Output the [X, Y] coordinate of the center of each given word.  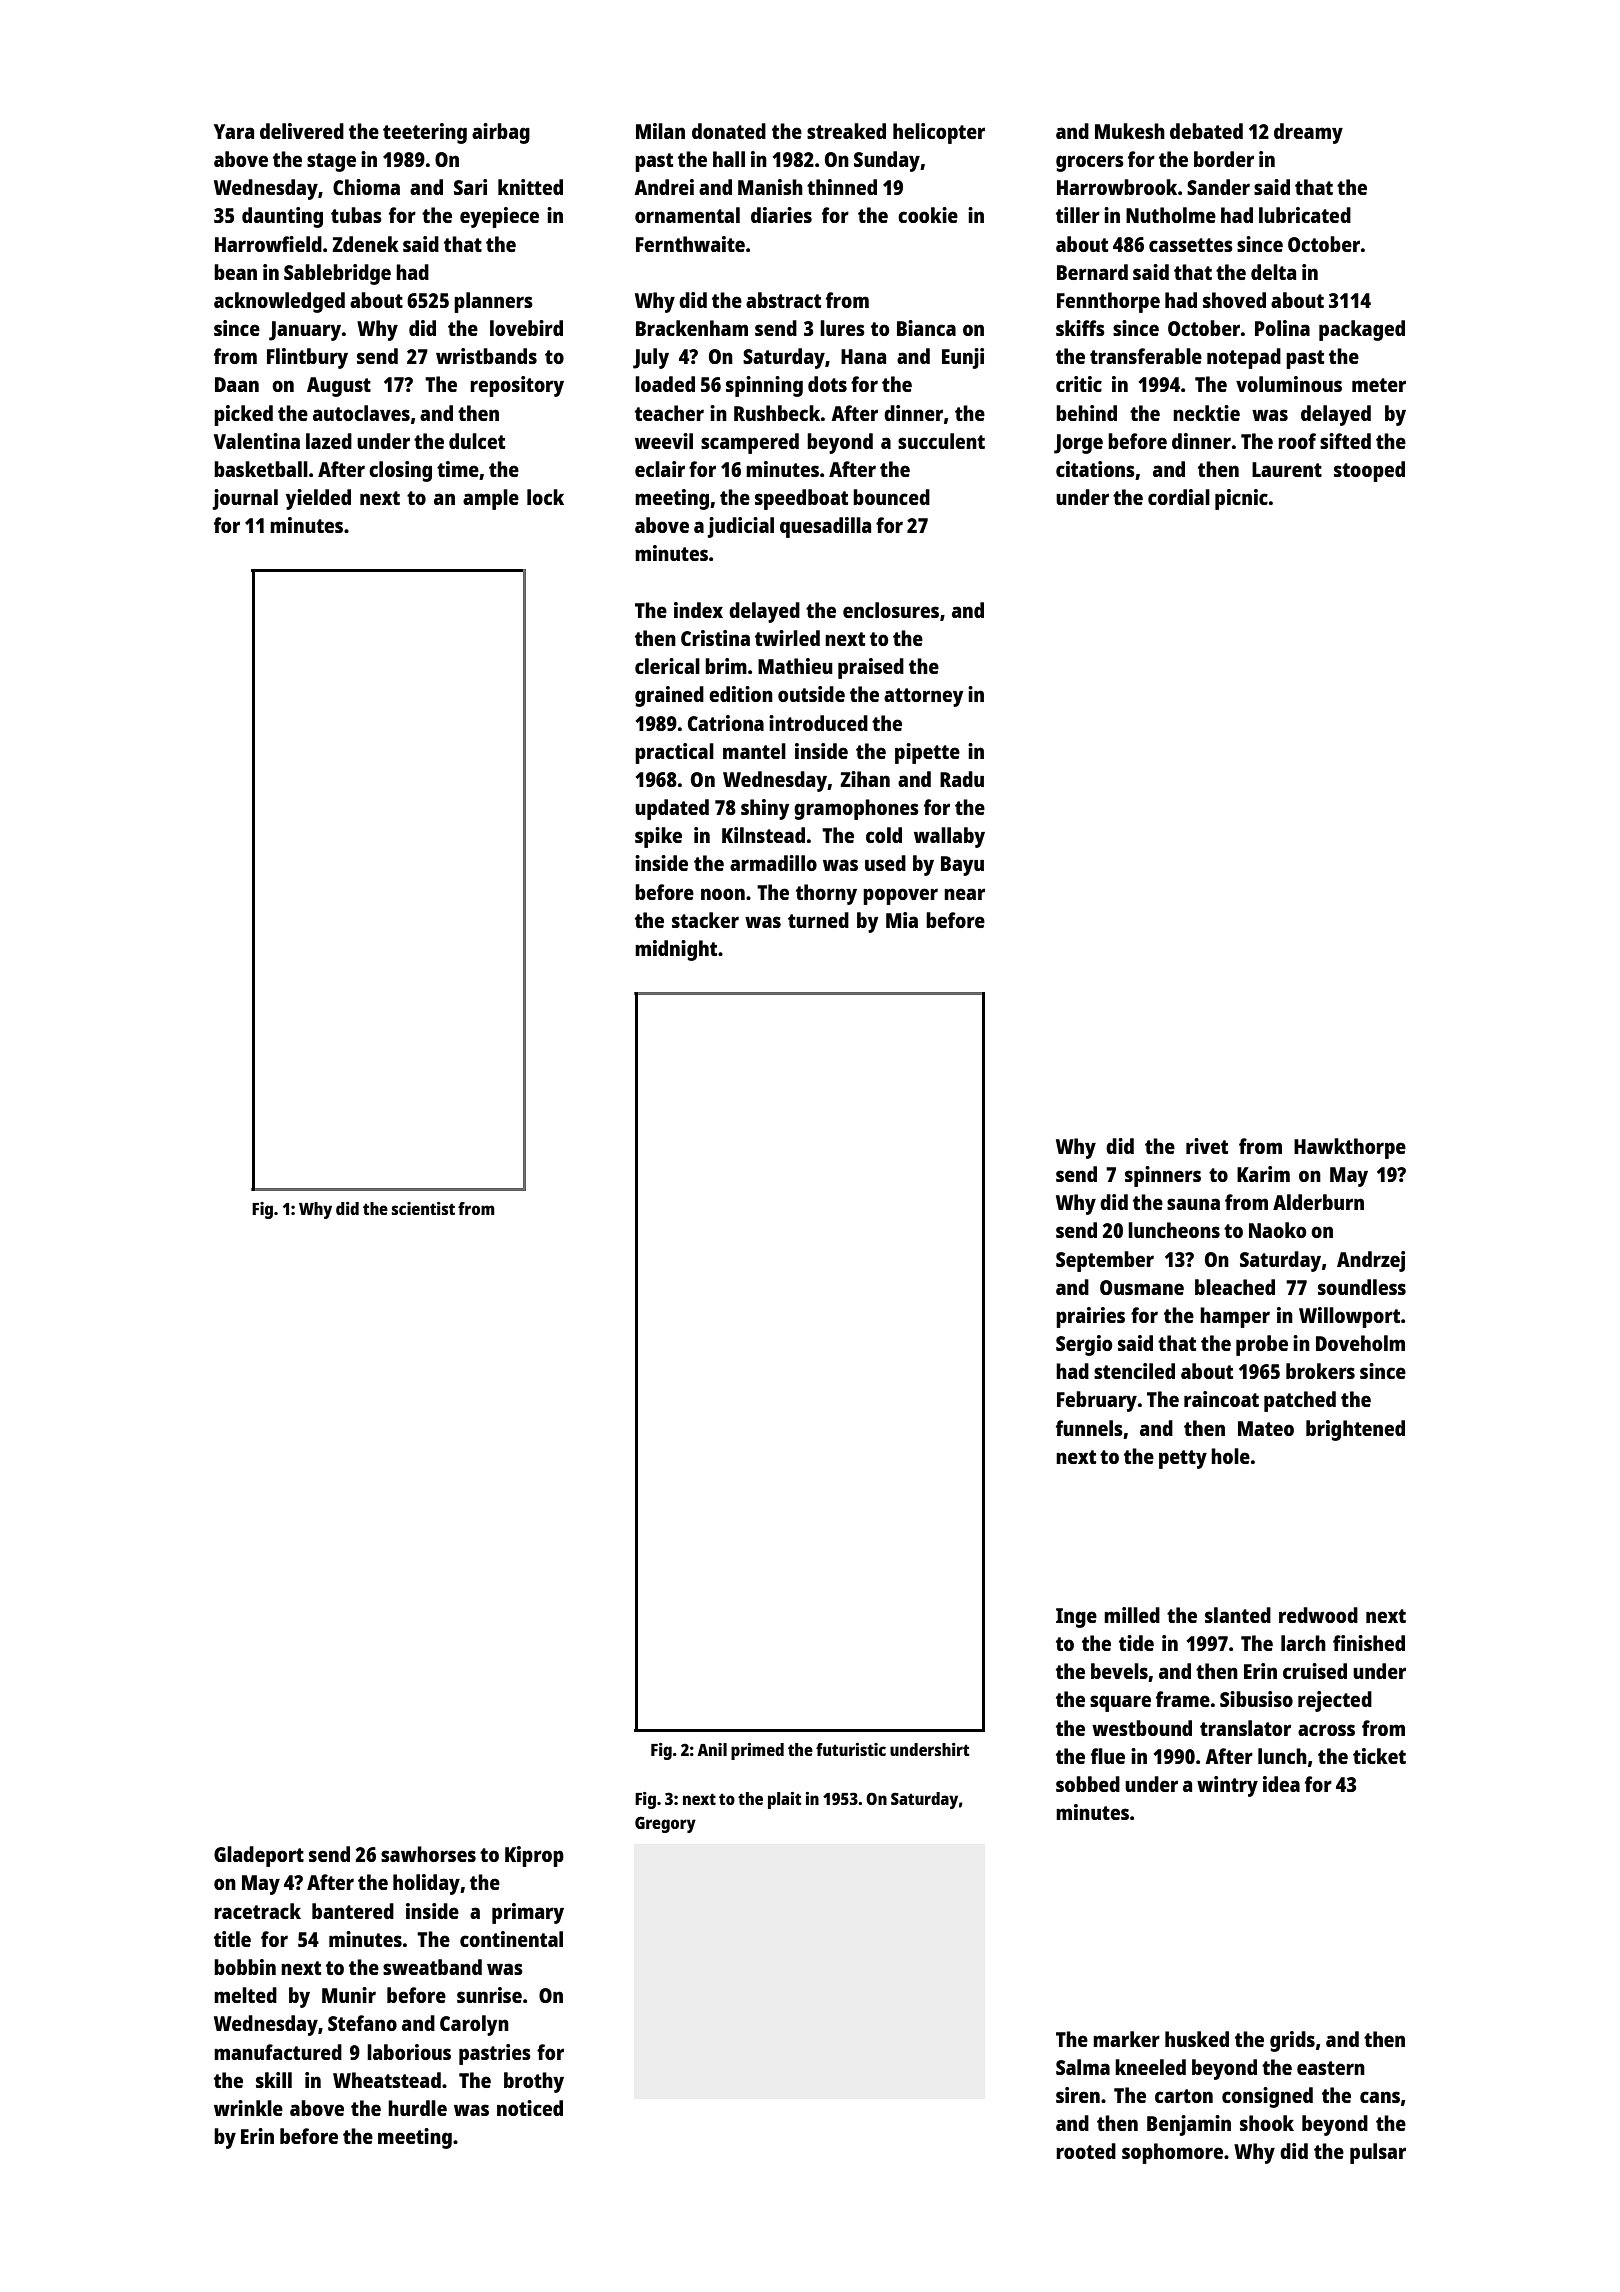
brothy [534, 2082]
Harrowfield [268, 244]
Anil [712, 1749]
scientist [423, 1208]
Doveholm [1360, 1343]
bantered [353, 1911]
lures [842, 328]
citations [1095, 469]
